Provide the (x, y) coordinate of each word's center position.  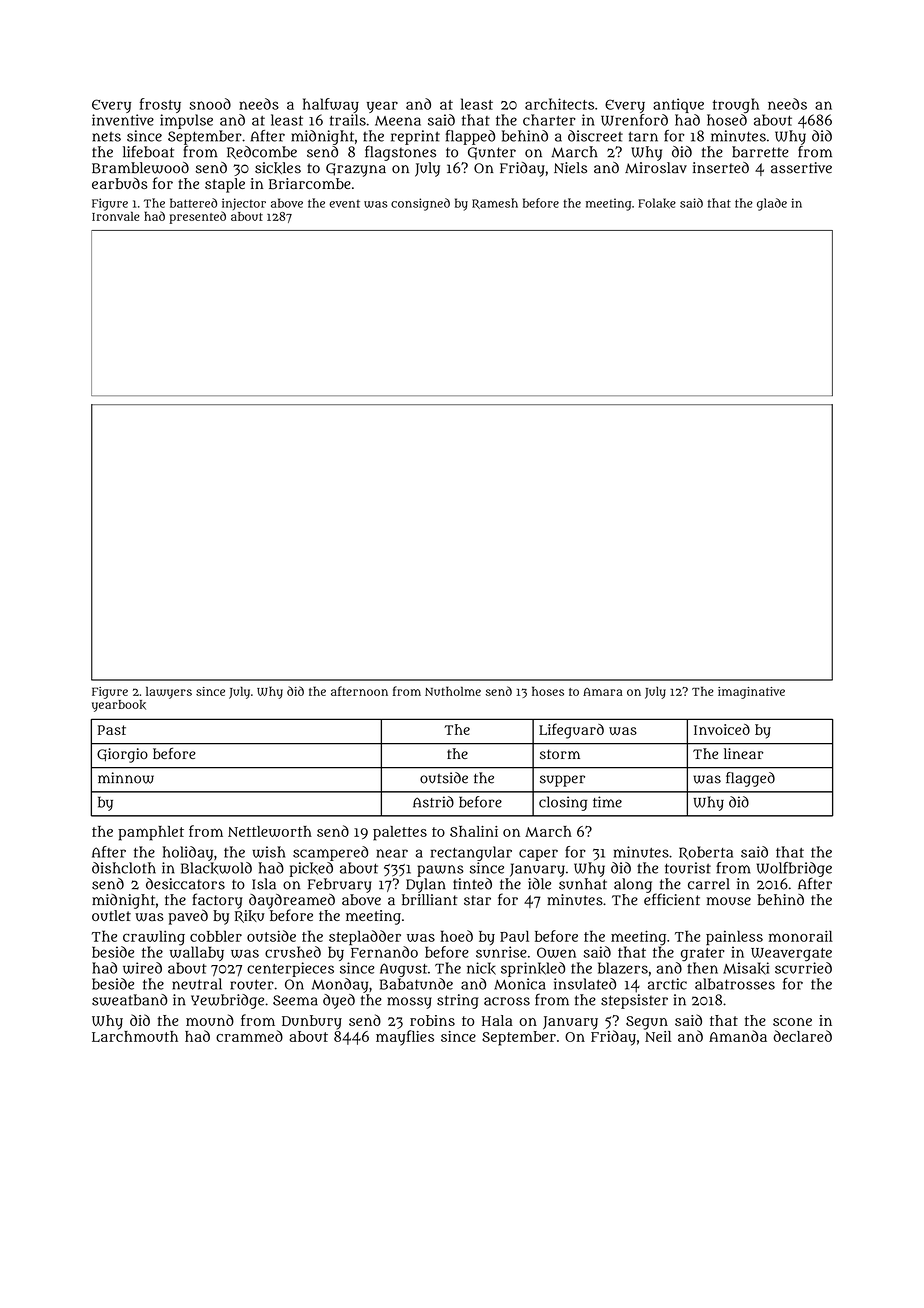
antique (678, 105)
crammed (249, 1036)
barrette (760, 152)
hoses (548, 691)
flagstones (400, 153)
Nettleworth (270, 831)
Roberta (706, 852)
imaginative (751, 693)
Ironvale (115, 216)
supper (562, 781)
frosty (160, 105)
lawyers (169, 692)
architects (559, 104)
